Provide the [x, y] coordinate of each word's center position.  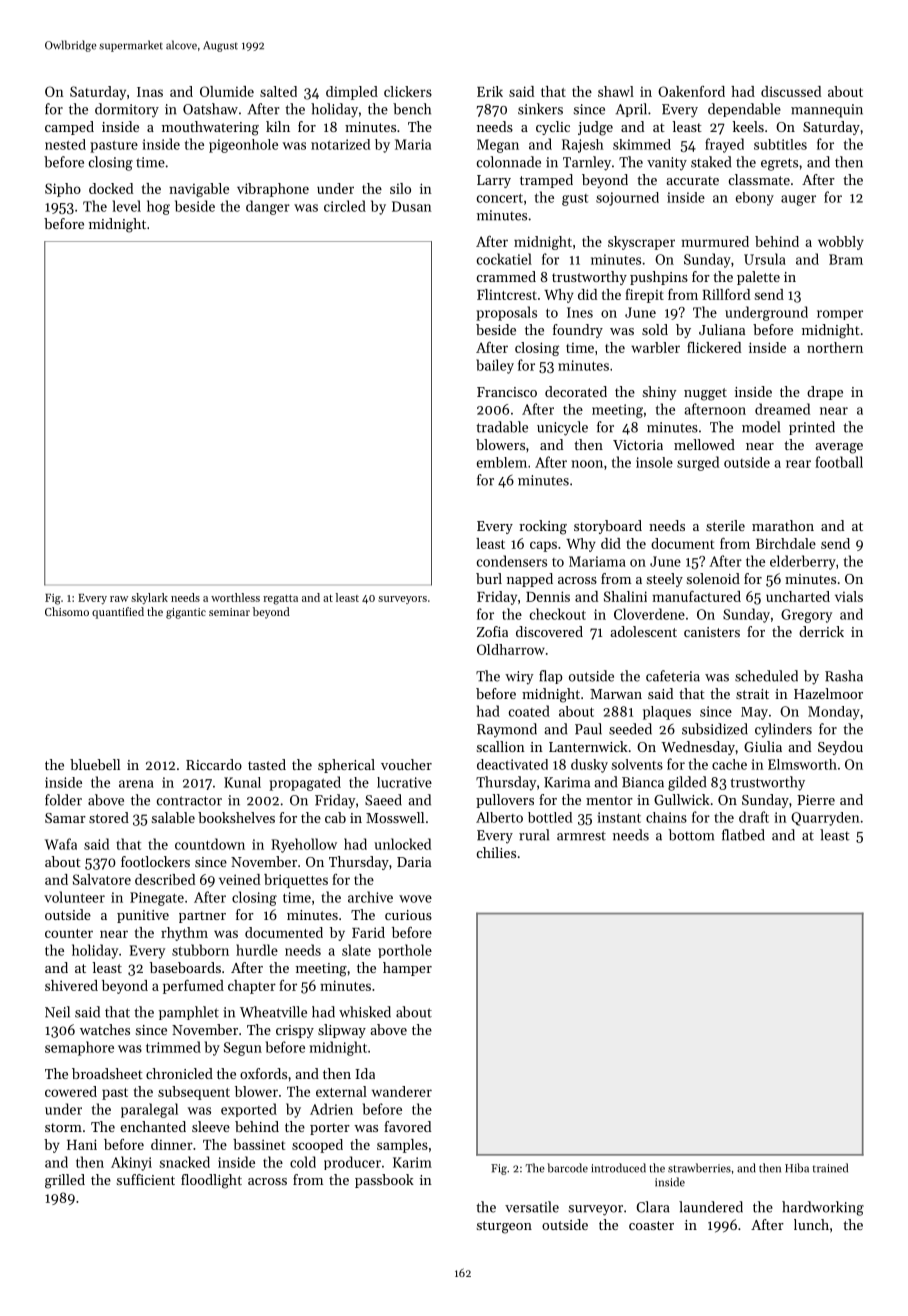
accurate [692, 180]
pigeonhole [243, 146]
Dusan [412, 206]
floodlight [211, 1181]
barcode [567, 1168]
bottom [691, 835]
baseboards [185, 967]
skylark [149, 598]
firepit [644, 296]
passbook [384, 1181]
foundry [578, 331]
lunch [811, 1224]
